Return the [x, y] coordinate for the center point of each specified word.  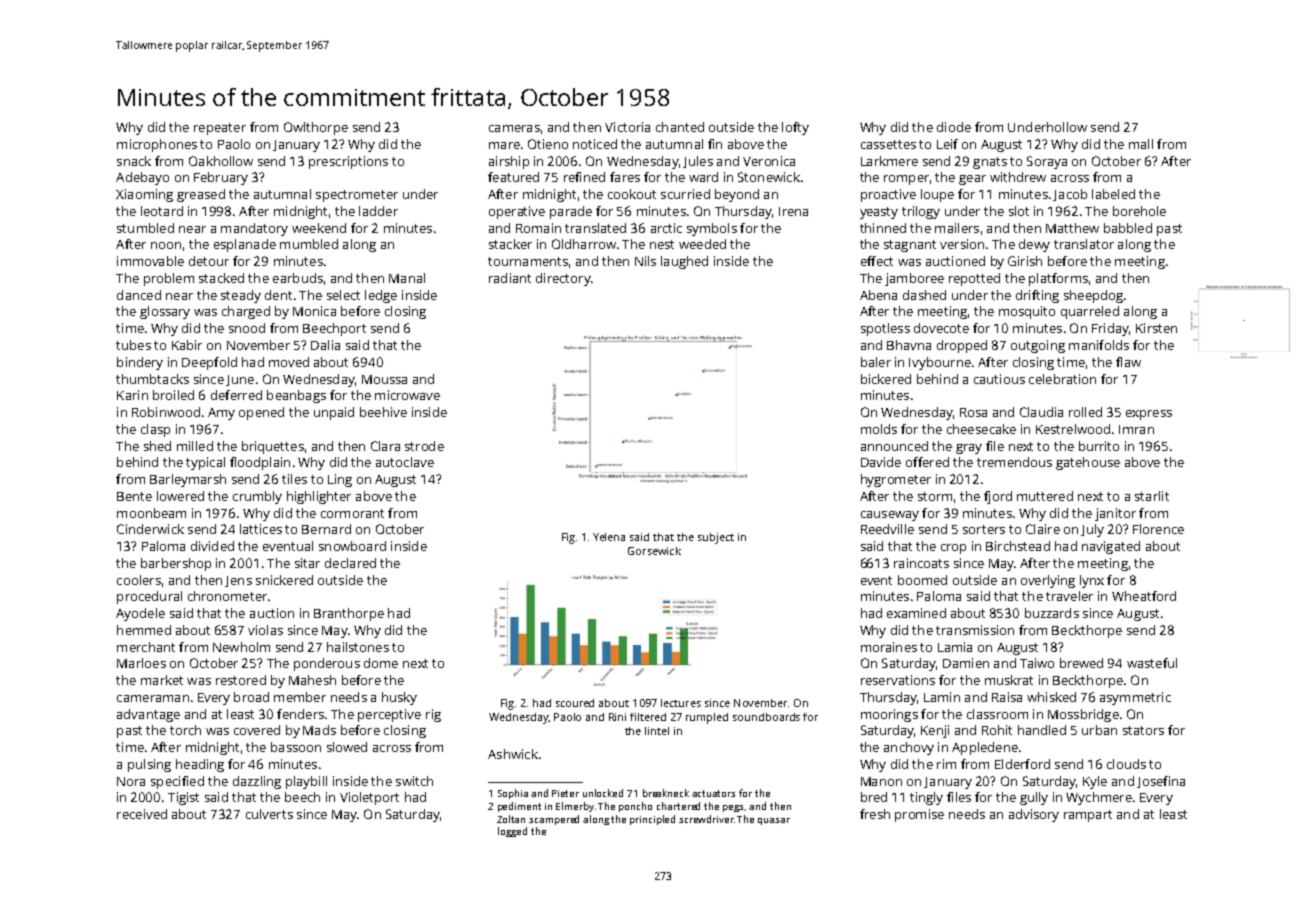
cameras [514, 128]
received [142, 814]
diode [954, 127]
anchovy [909, 748]
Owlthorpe [316, 128]
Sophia [513, 794]
